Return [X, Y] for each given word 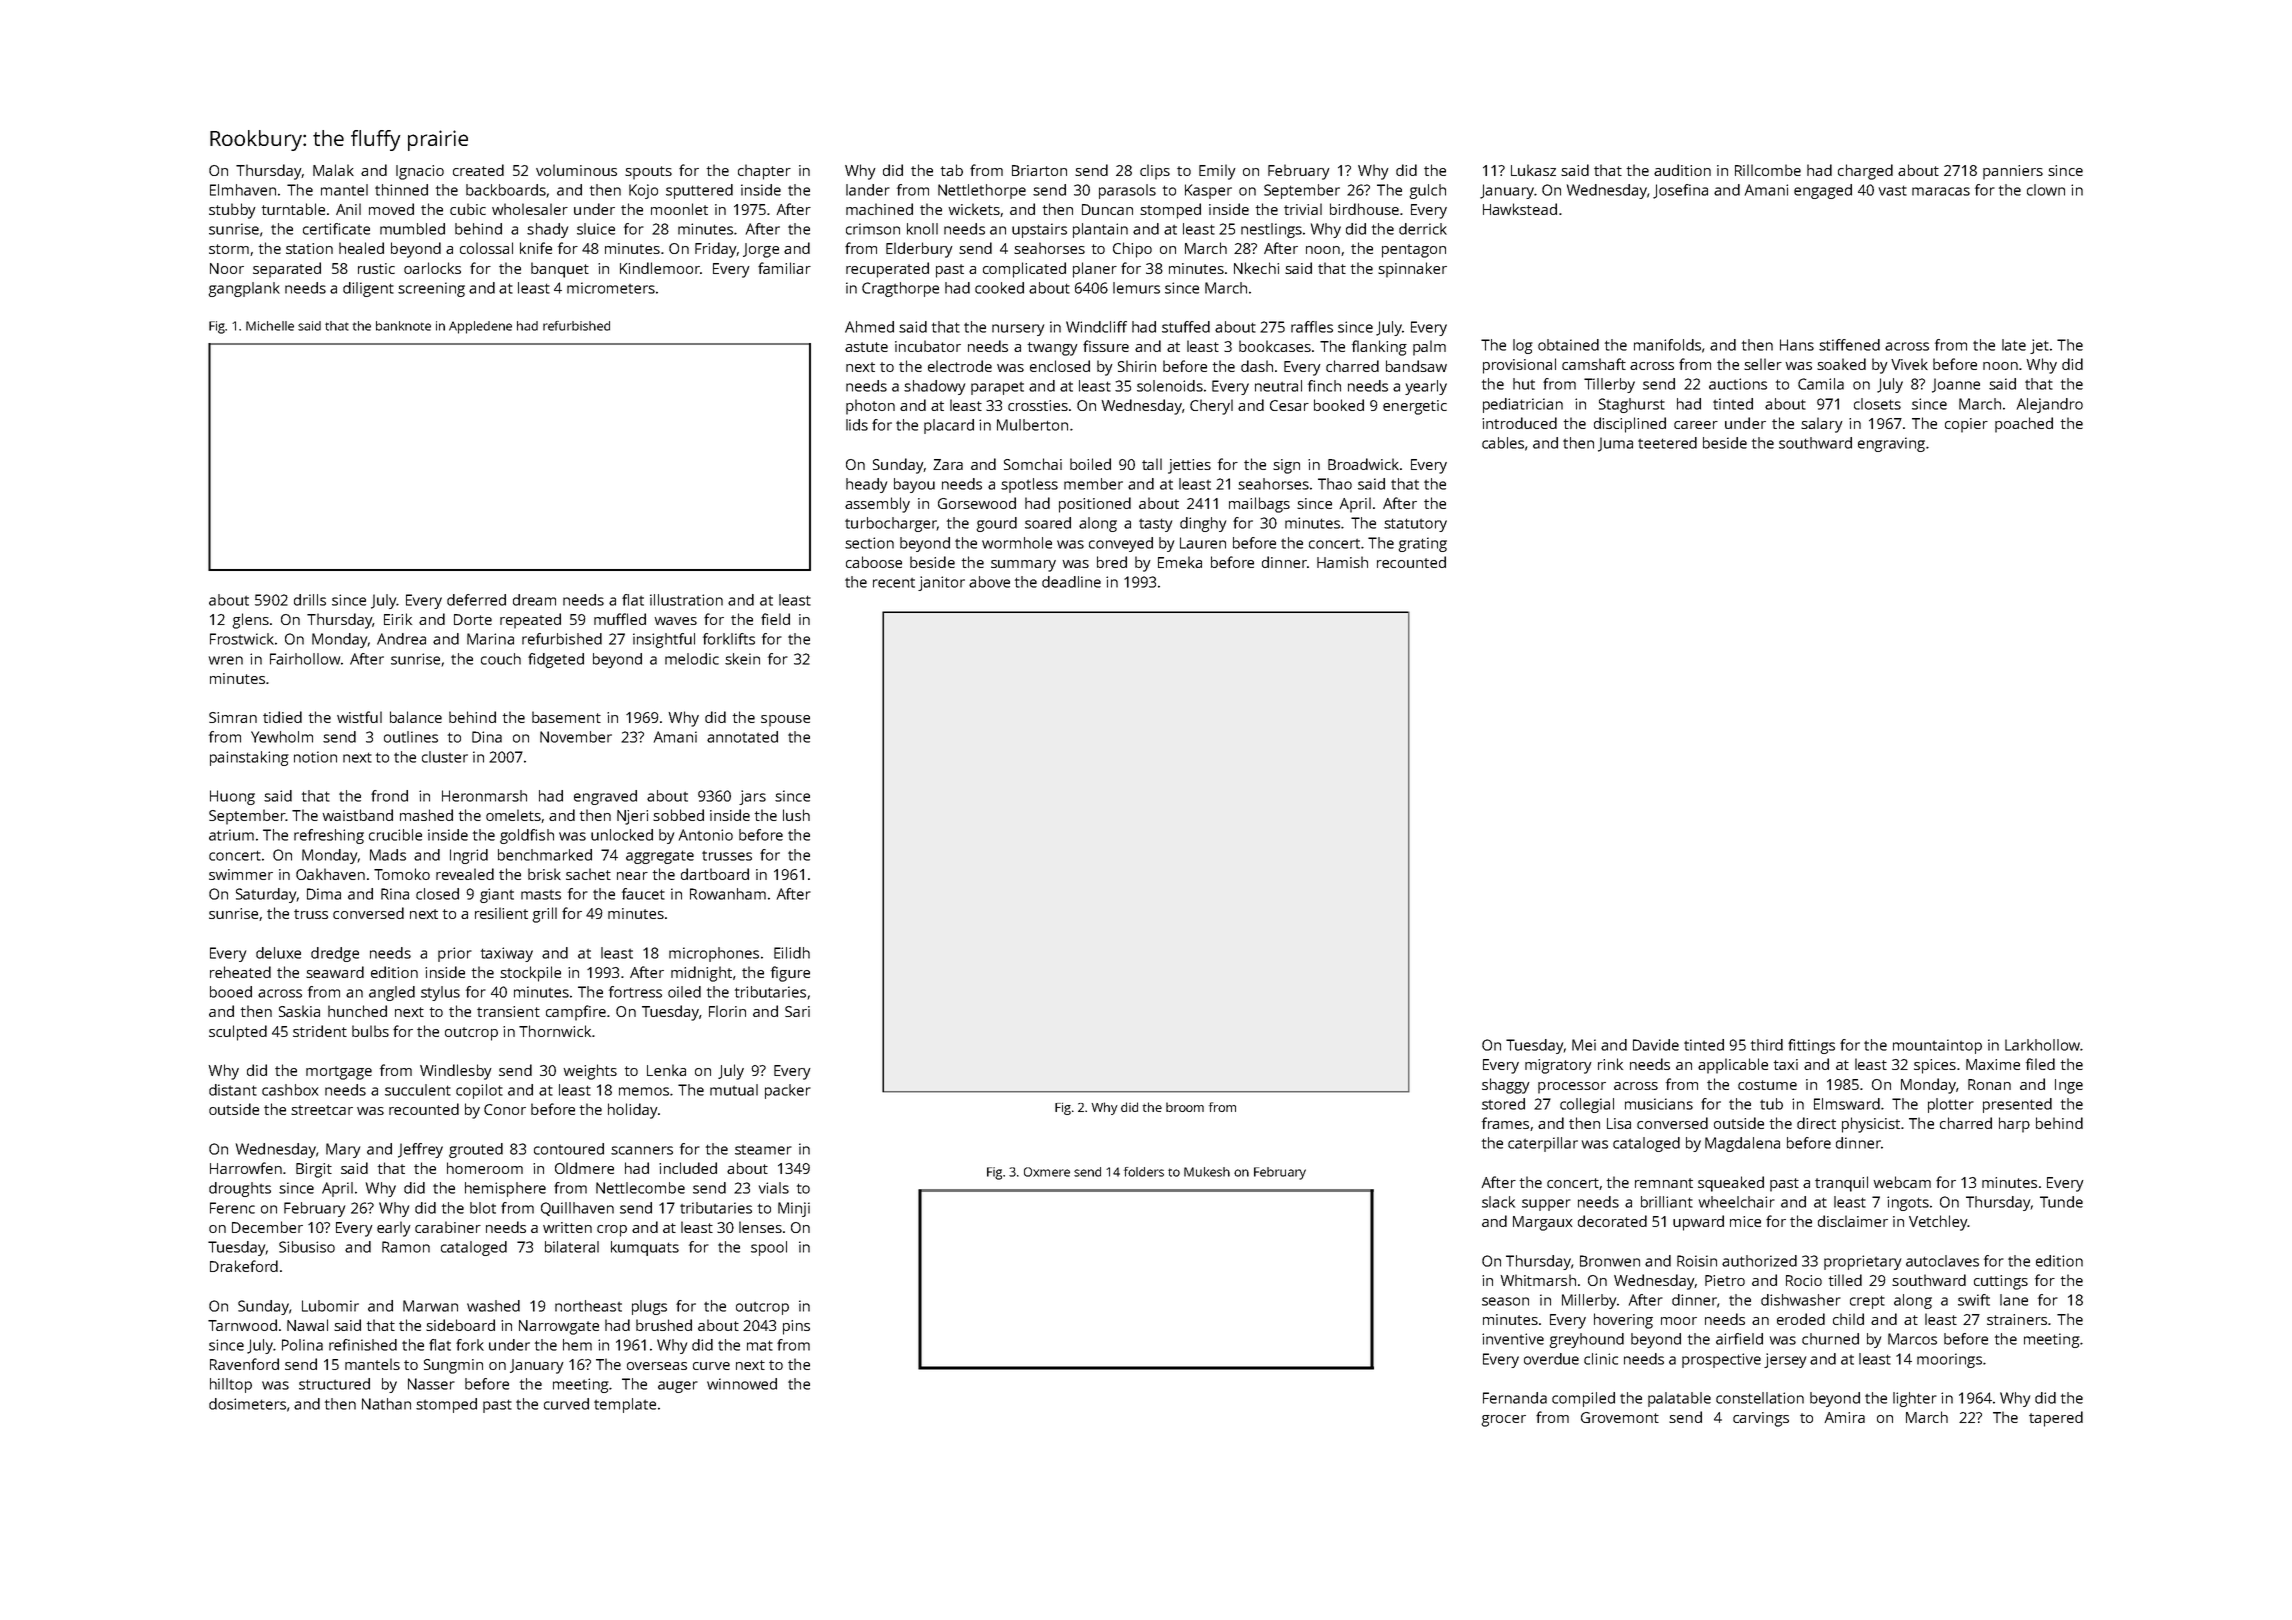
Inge [2069, 1086]
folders [1144, 1172]
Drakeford [244, 1266]
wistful [359, 717]
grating [1422, 544]
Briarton [1039, 170]
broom [1185, 1107]
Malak [333, 170]
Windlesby [456, 1072]
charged [1865, 172]
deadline [1071, 582]
